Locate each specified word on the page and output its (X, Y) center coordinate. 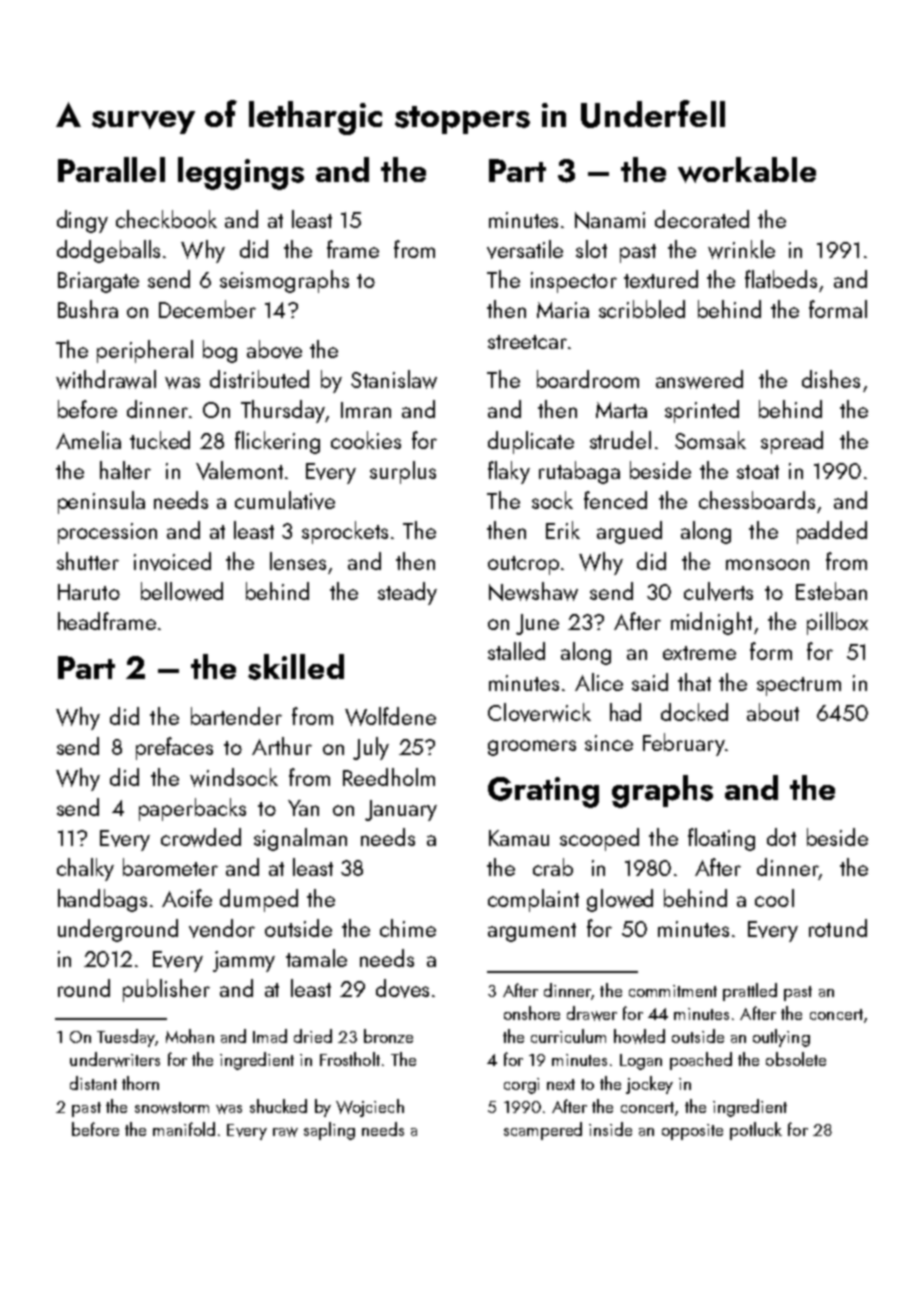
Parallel (111, 169)
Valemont (239, 470)
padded (832, 532)
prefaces (174, 748)
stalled (516, 651)
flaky (509, 472)
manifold (184, 1129)
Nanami (610, 220)
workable (747, 170)
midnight (711, 623)
